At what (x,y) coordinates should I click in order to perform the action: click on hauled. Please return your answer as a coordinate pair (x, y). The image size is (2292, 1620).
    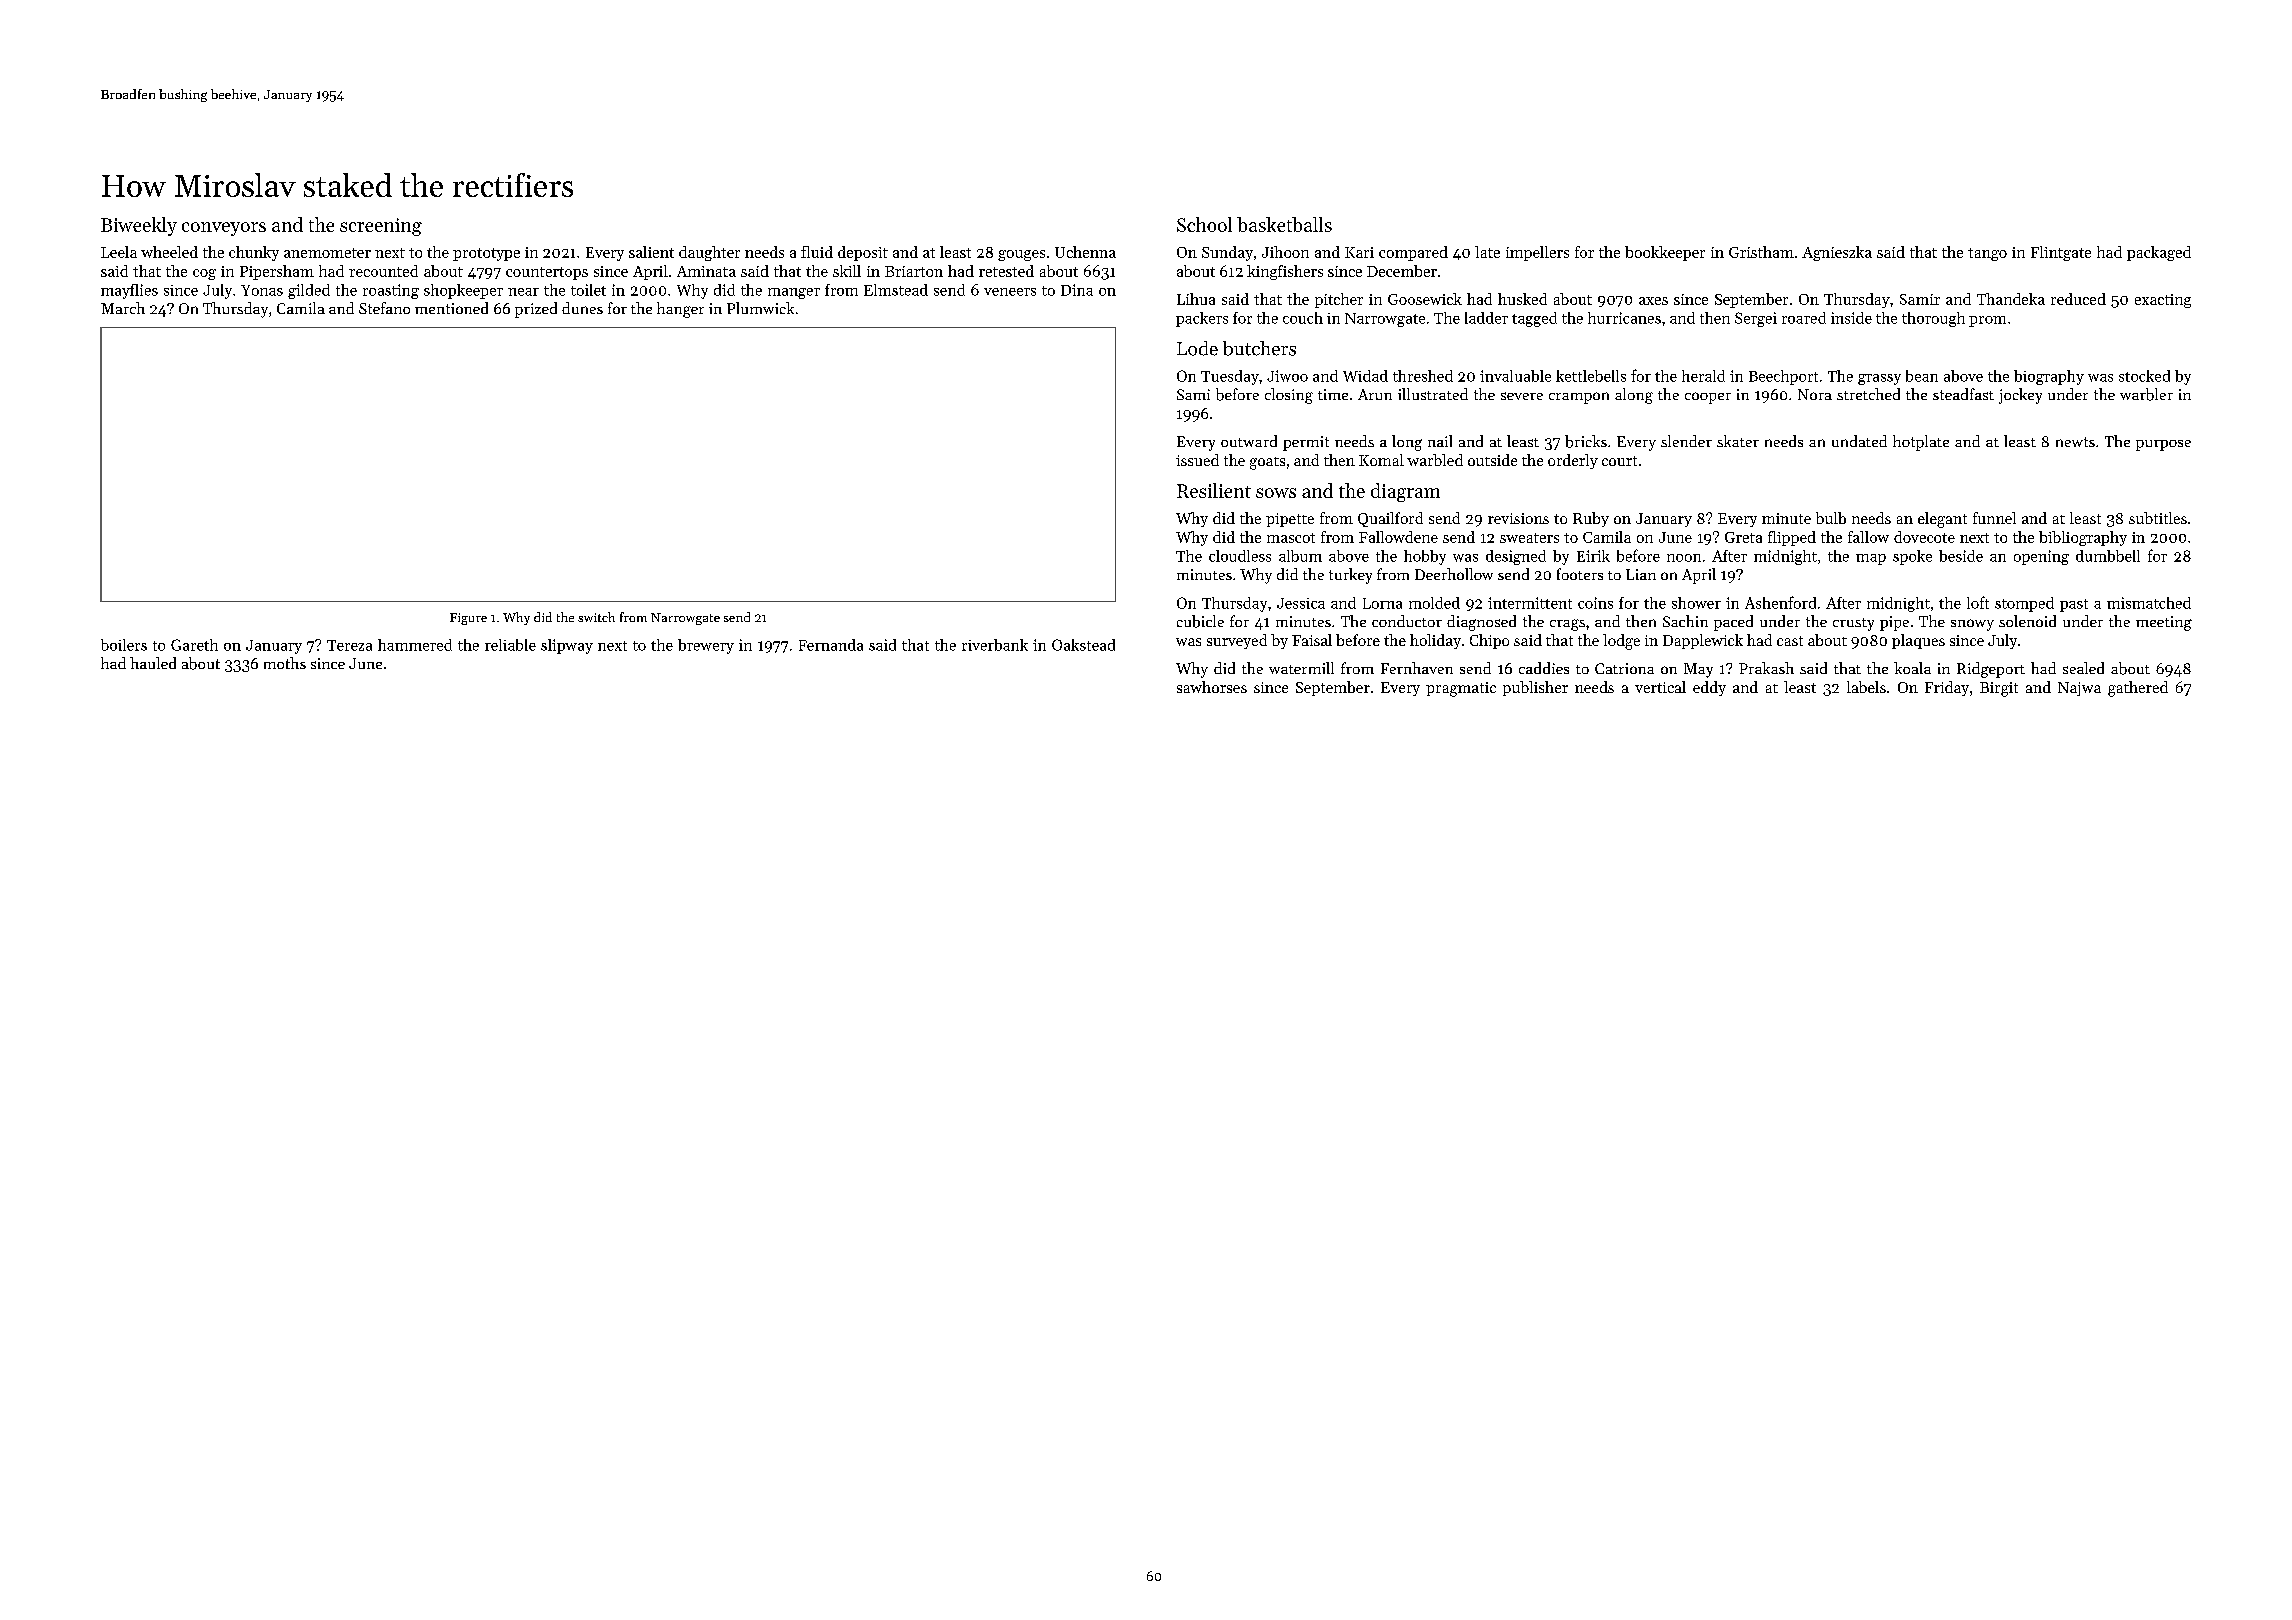
    Looking at the image, I should click on (153, 663).
